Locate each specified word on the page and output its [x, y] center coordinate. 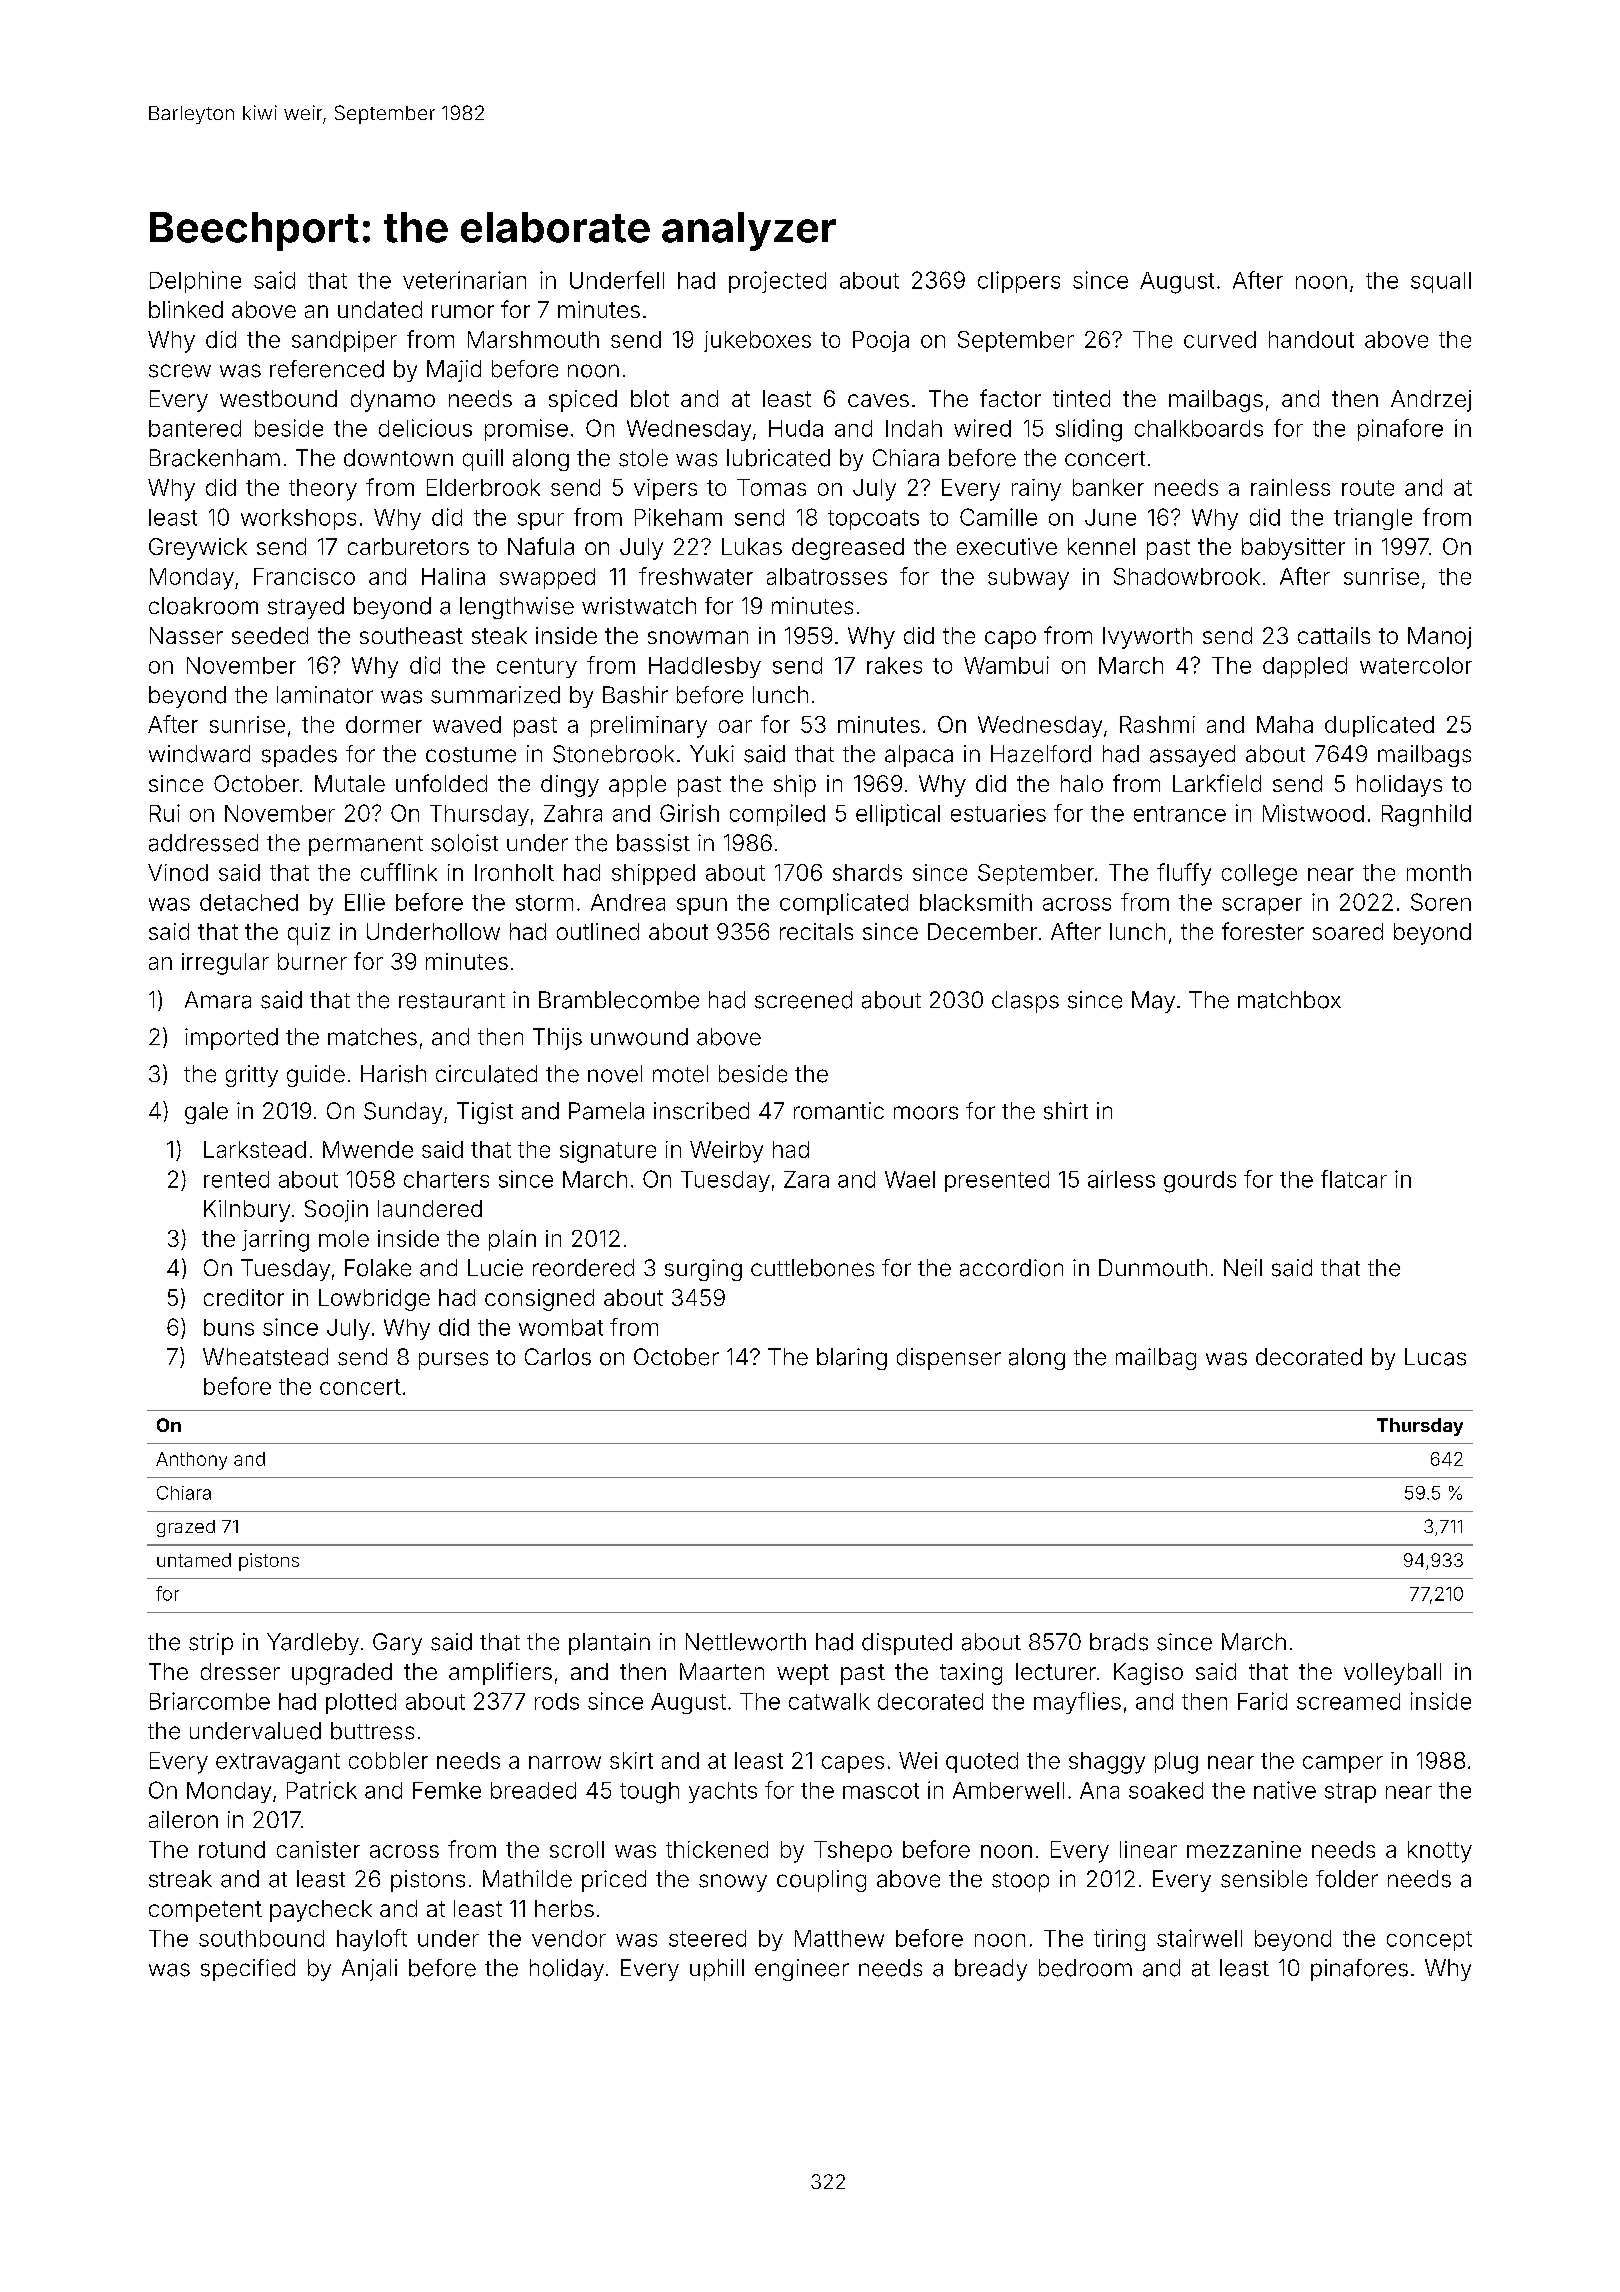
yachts [723, 1792]
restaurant [452, 1001]
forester [1263, 931]
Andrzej [1431, 401]
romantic [839, 1111]
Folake [378, 1268]
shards [867, 872]
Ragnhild [1426, 815]
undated [380, 309]
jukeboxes [757, 341]
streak [180, 1879]
